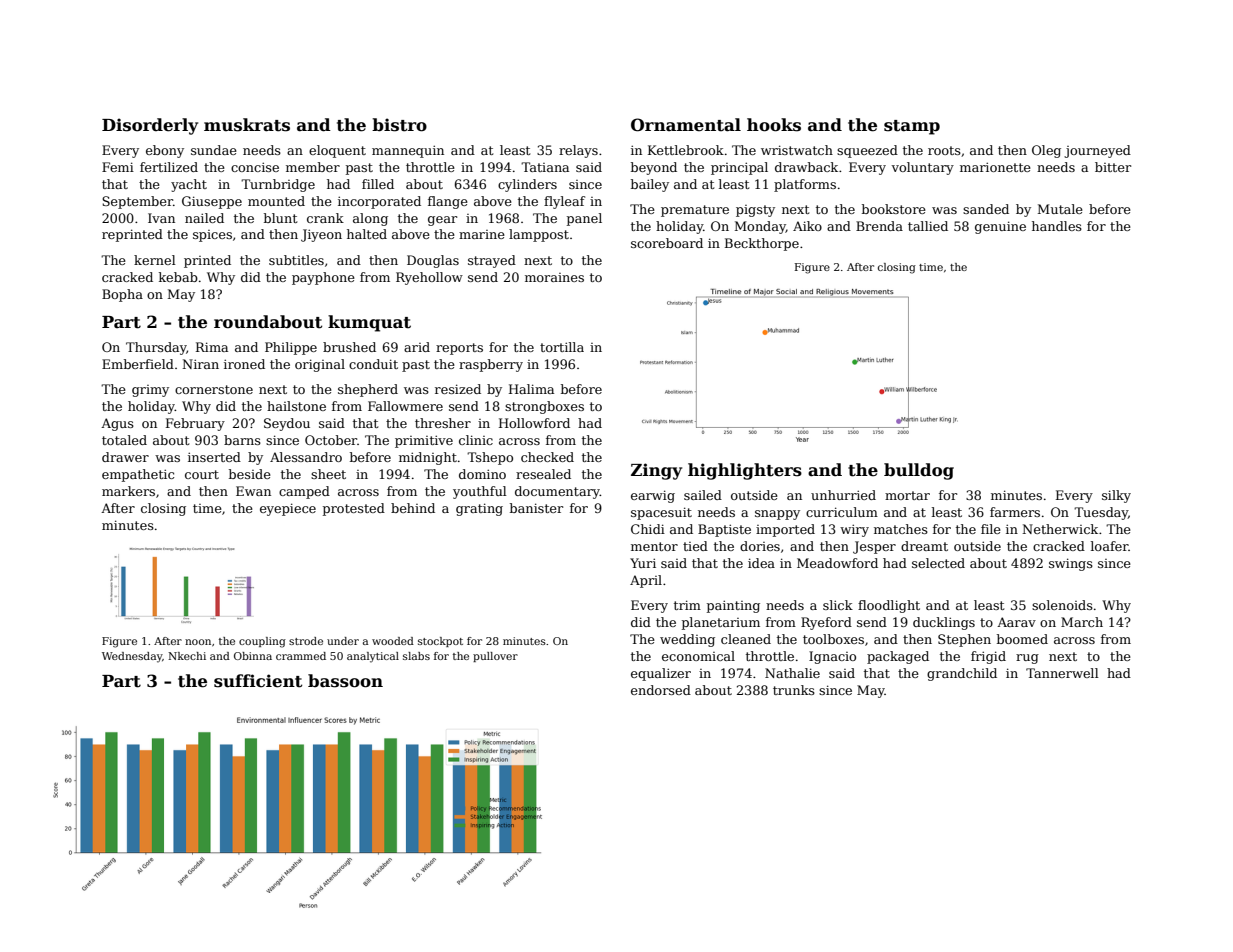  I want to click on spices, so click(212, 236).
